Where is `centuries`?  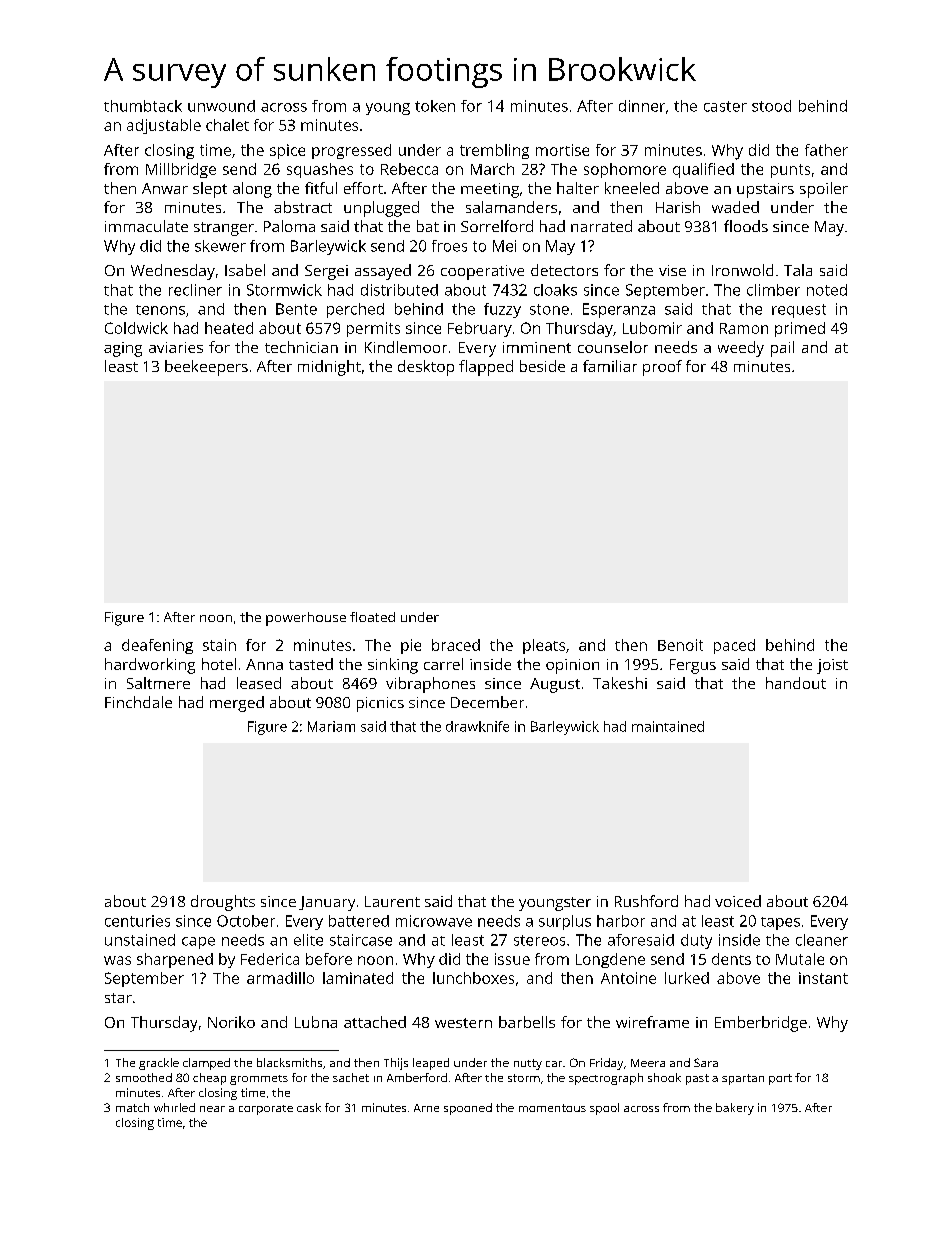
centuries is located at coordinates (137, 921).
